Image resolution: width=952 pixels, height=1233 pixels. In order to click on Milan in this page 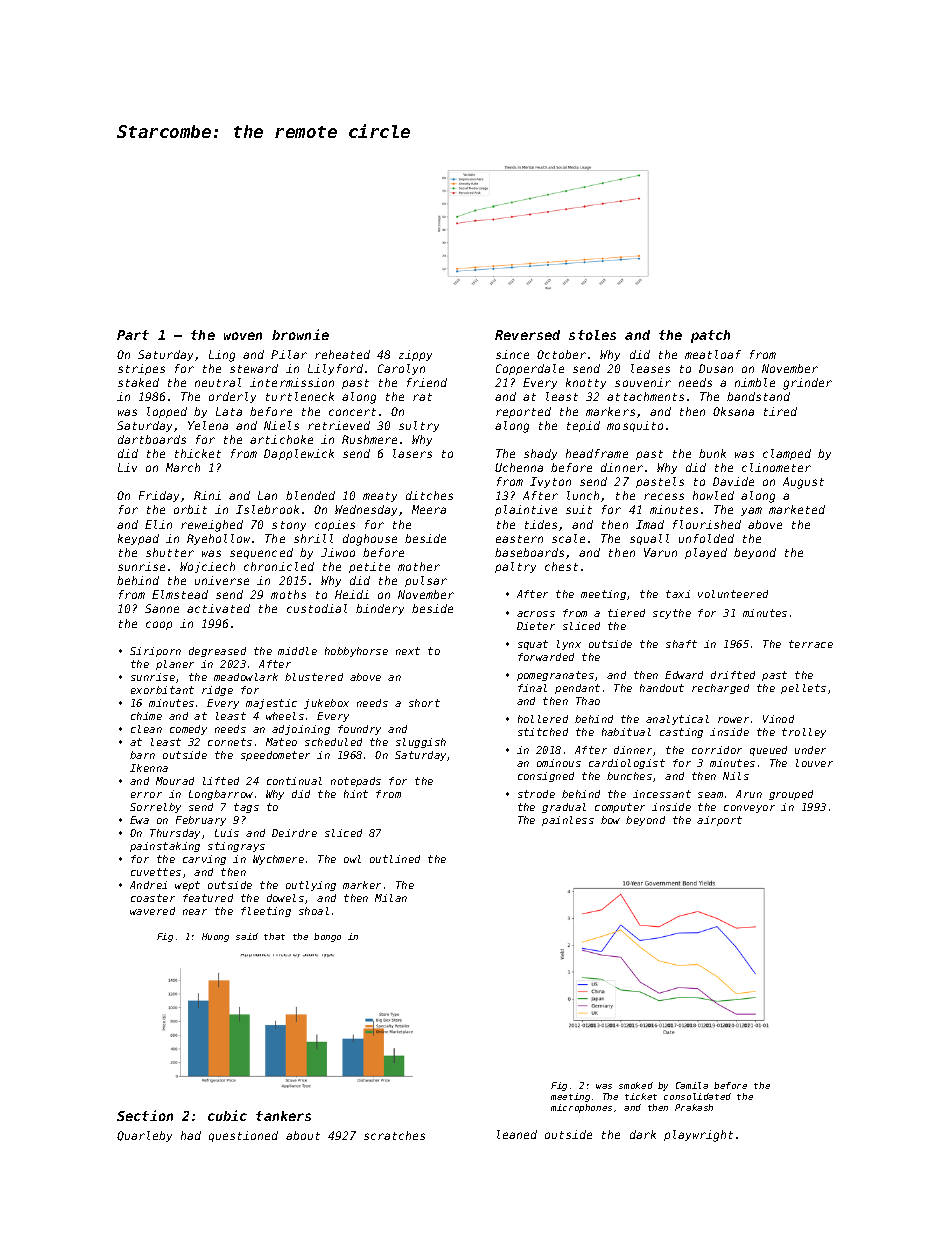, I will do `click(391, 898)`.
